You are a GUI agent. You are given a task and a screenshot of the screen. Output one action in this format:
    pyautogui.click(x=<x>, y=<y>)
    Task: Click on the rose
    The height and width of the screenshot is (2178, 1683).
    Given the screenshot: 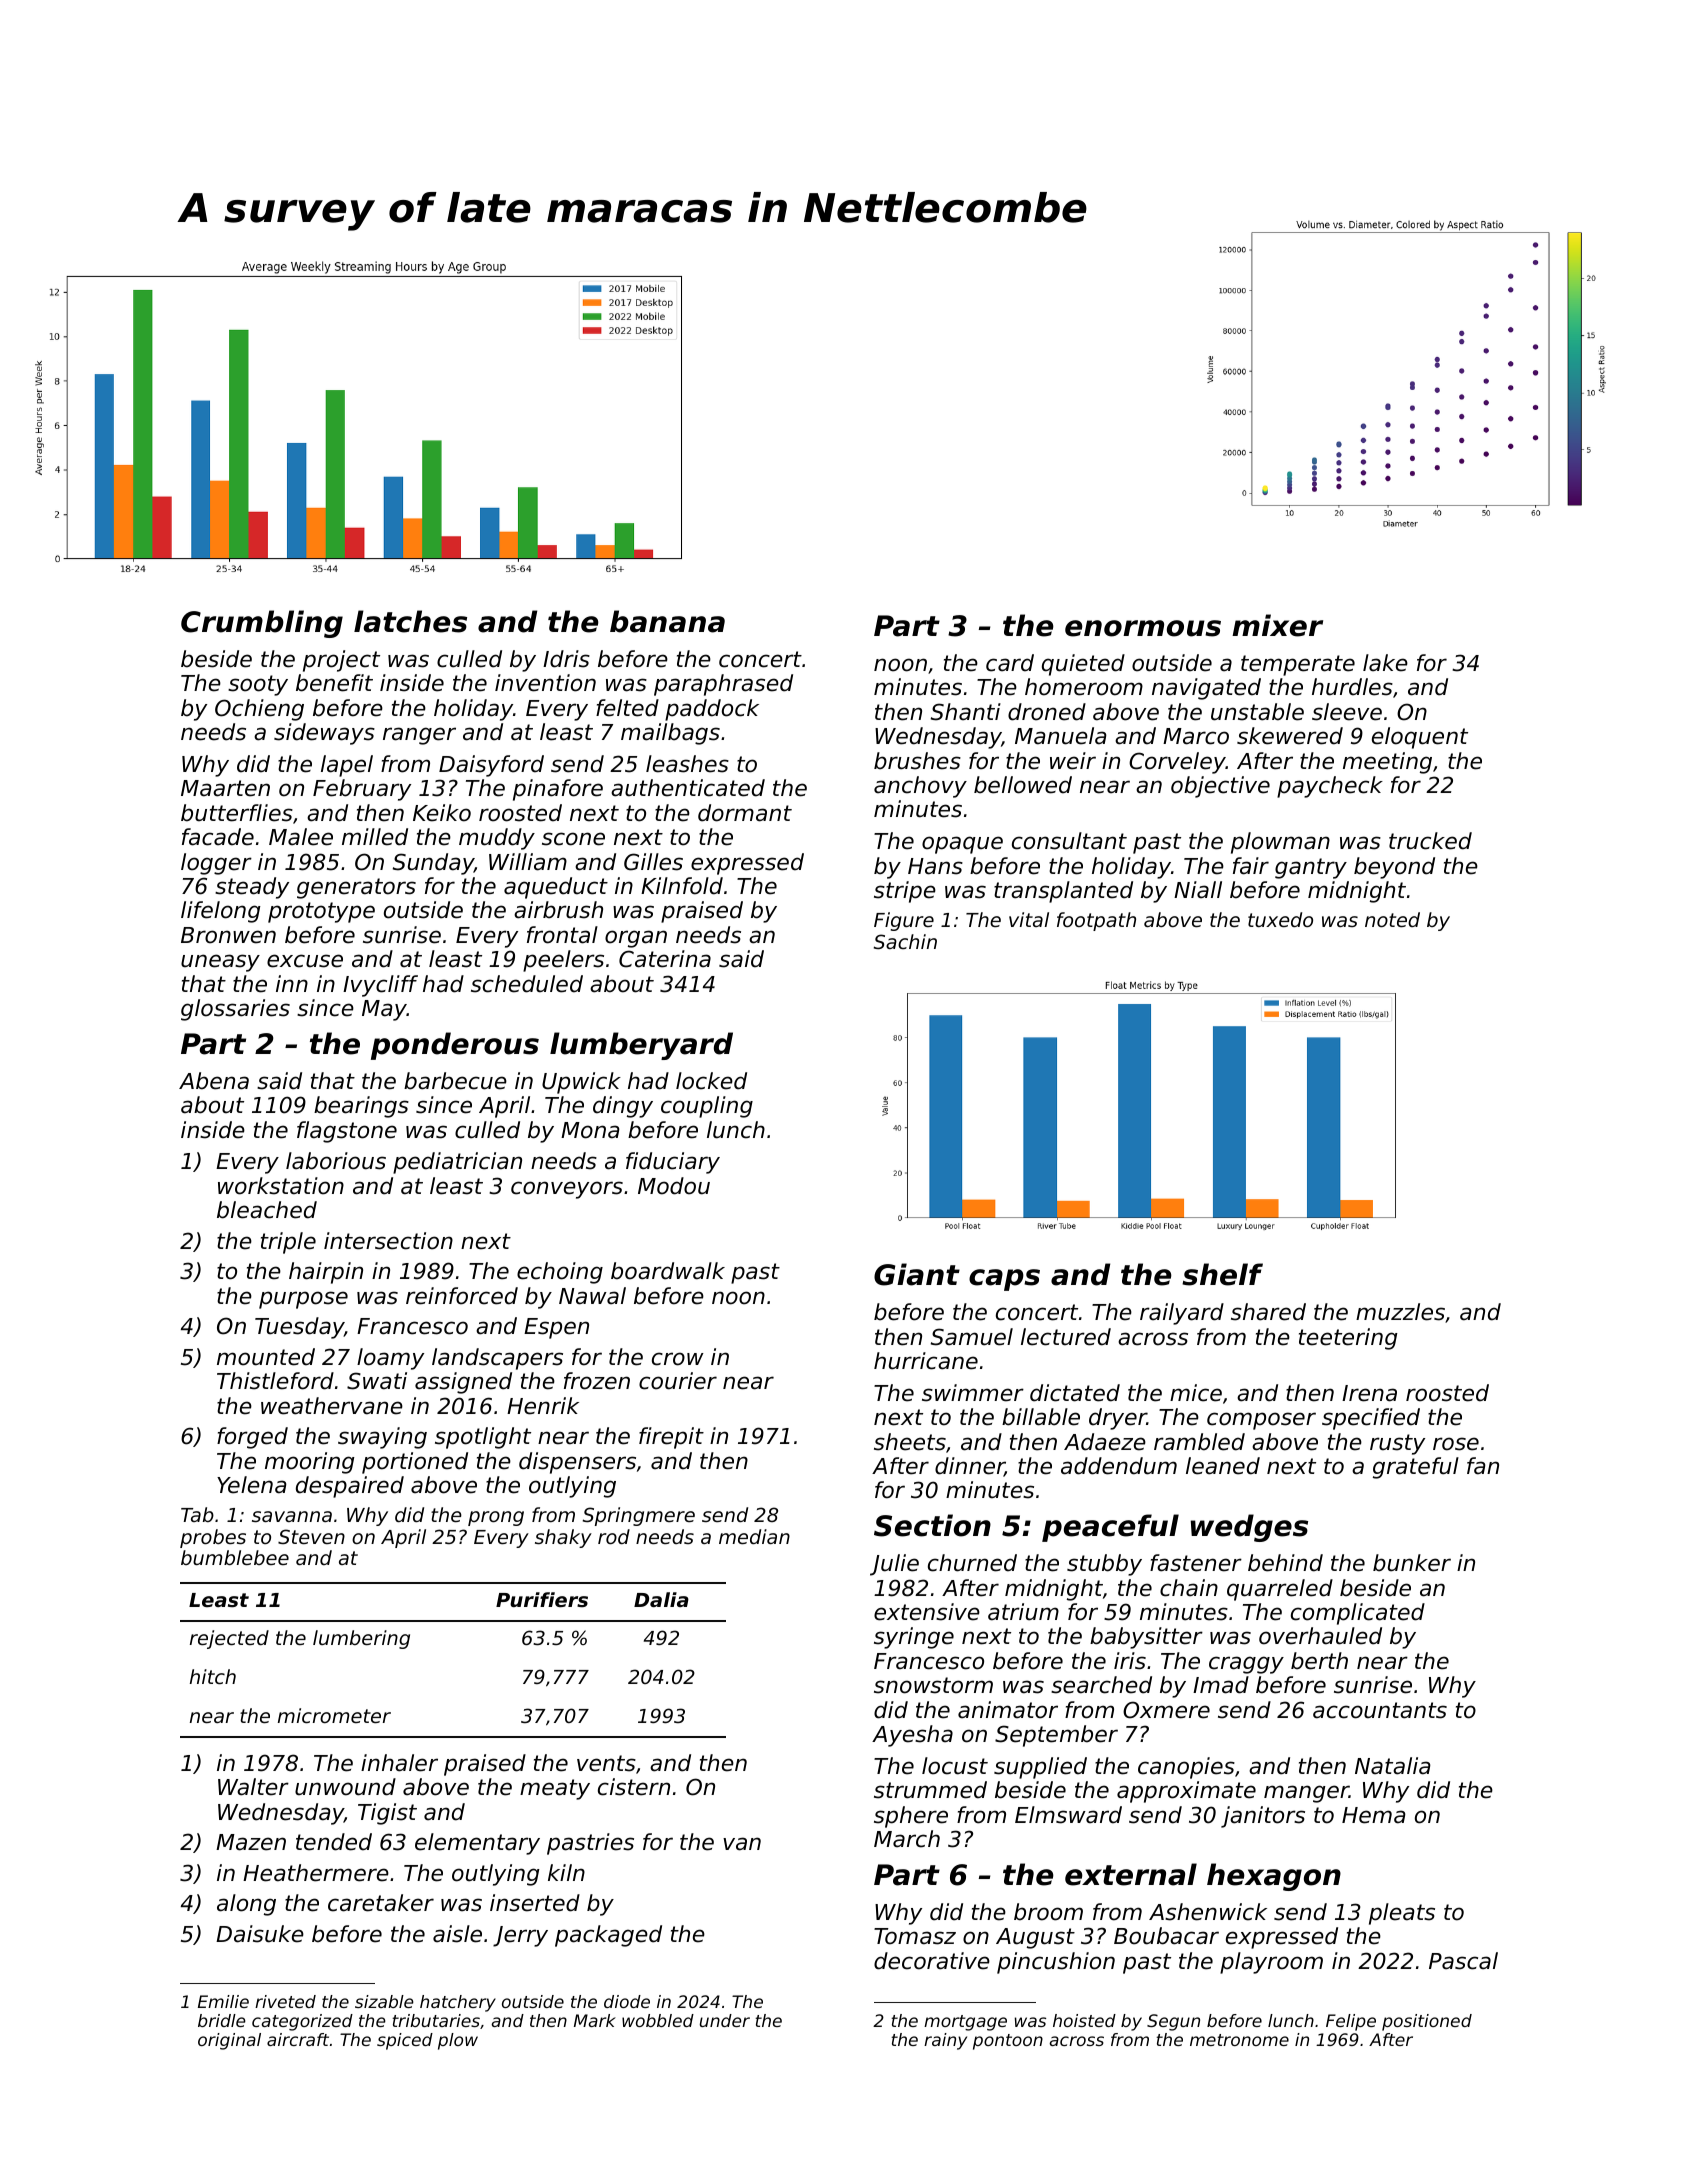 What is the action you would take?
    pyautogui.click(x=1456, y=1444)
